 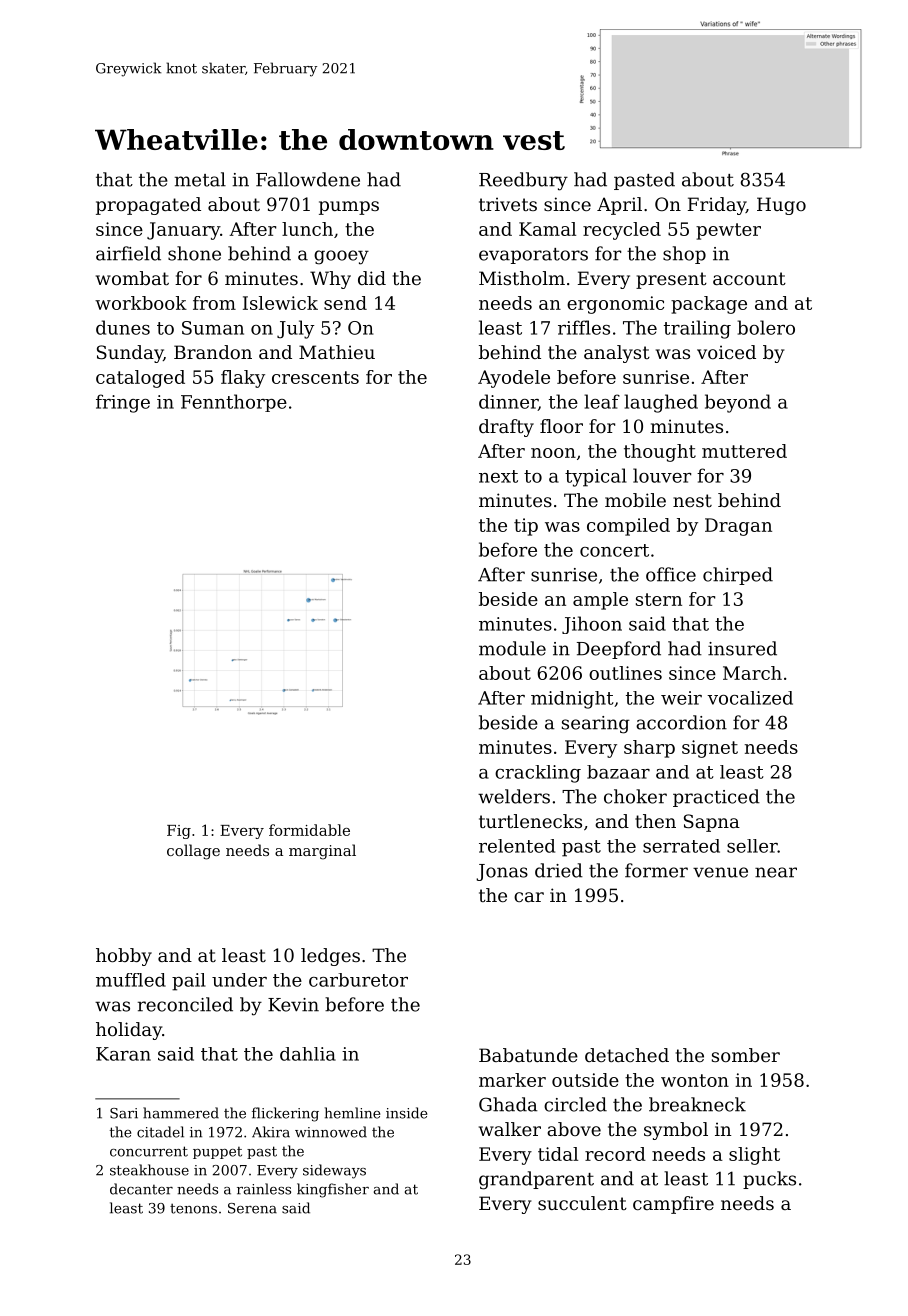 I want to click on concurrent, so click(x=149, y=1151).
